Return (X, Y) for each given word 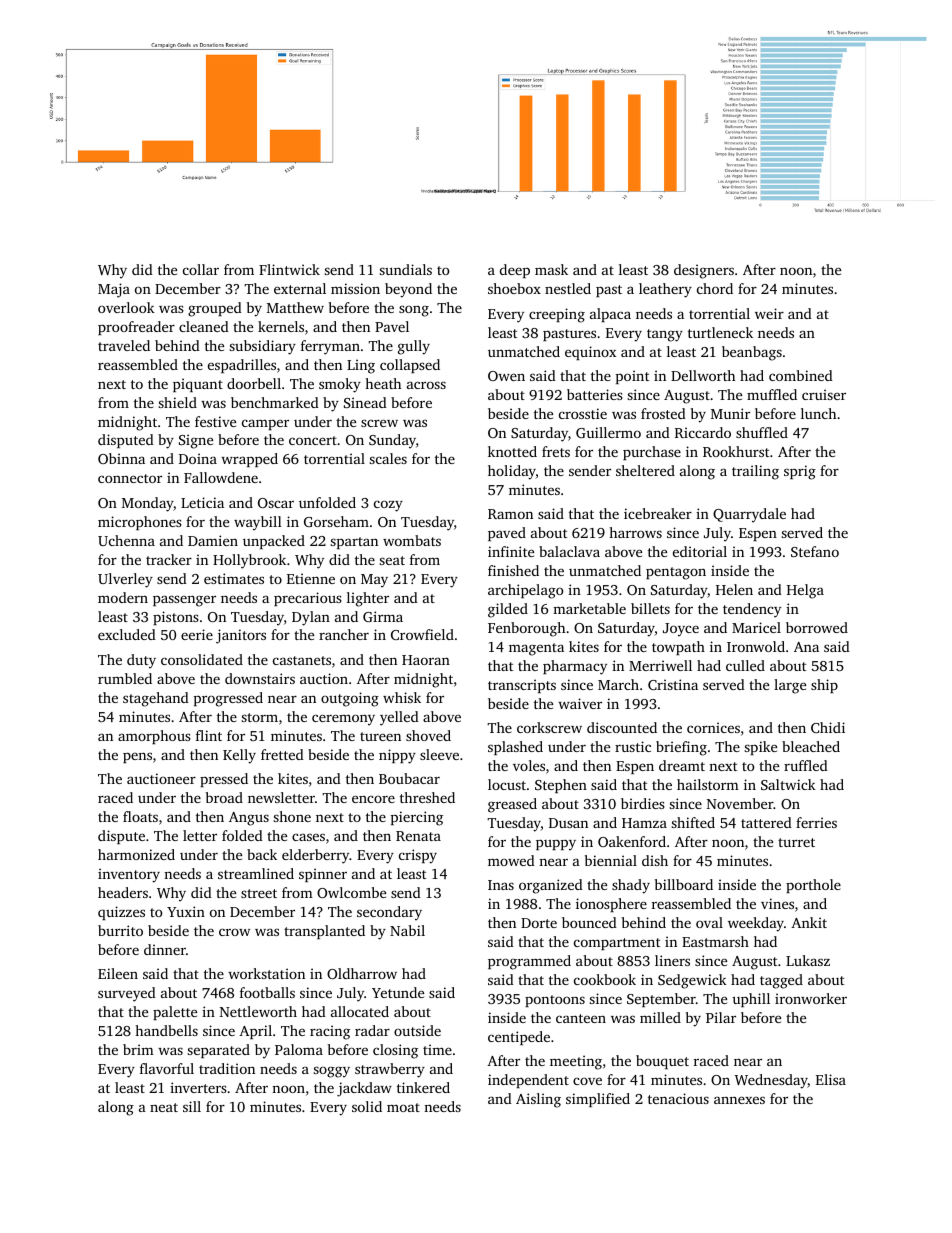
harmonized (136, 854)
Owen (506, 376)
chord (715, 288)
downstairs (260, 678)
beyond (408, 290)
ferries (816, 822)
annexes (739, 1100)
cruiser (824, 394)
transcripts (522, 686)
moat (403, 1107)
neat (164, 1107)
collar (201, 269)
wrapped (249, 460)
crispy (418, 856)
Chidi (828, 727)
